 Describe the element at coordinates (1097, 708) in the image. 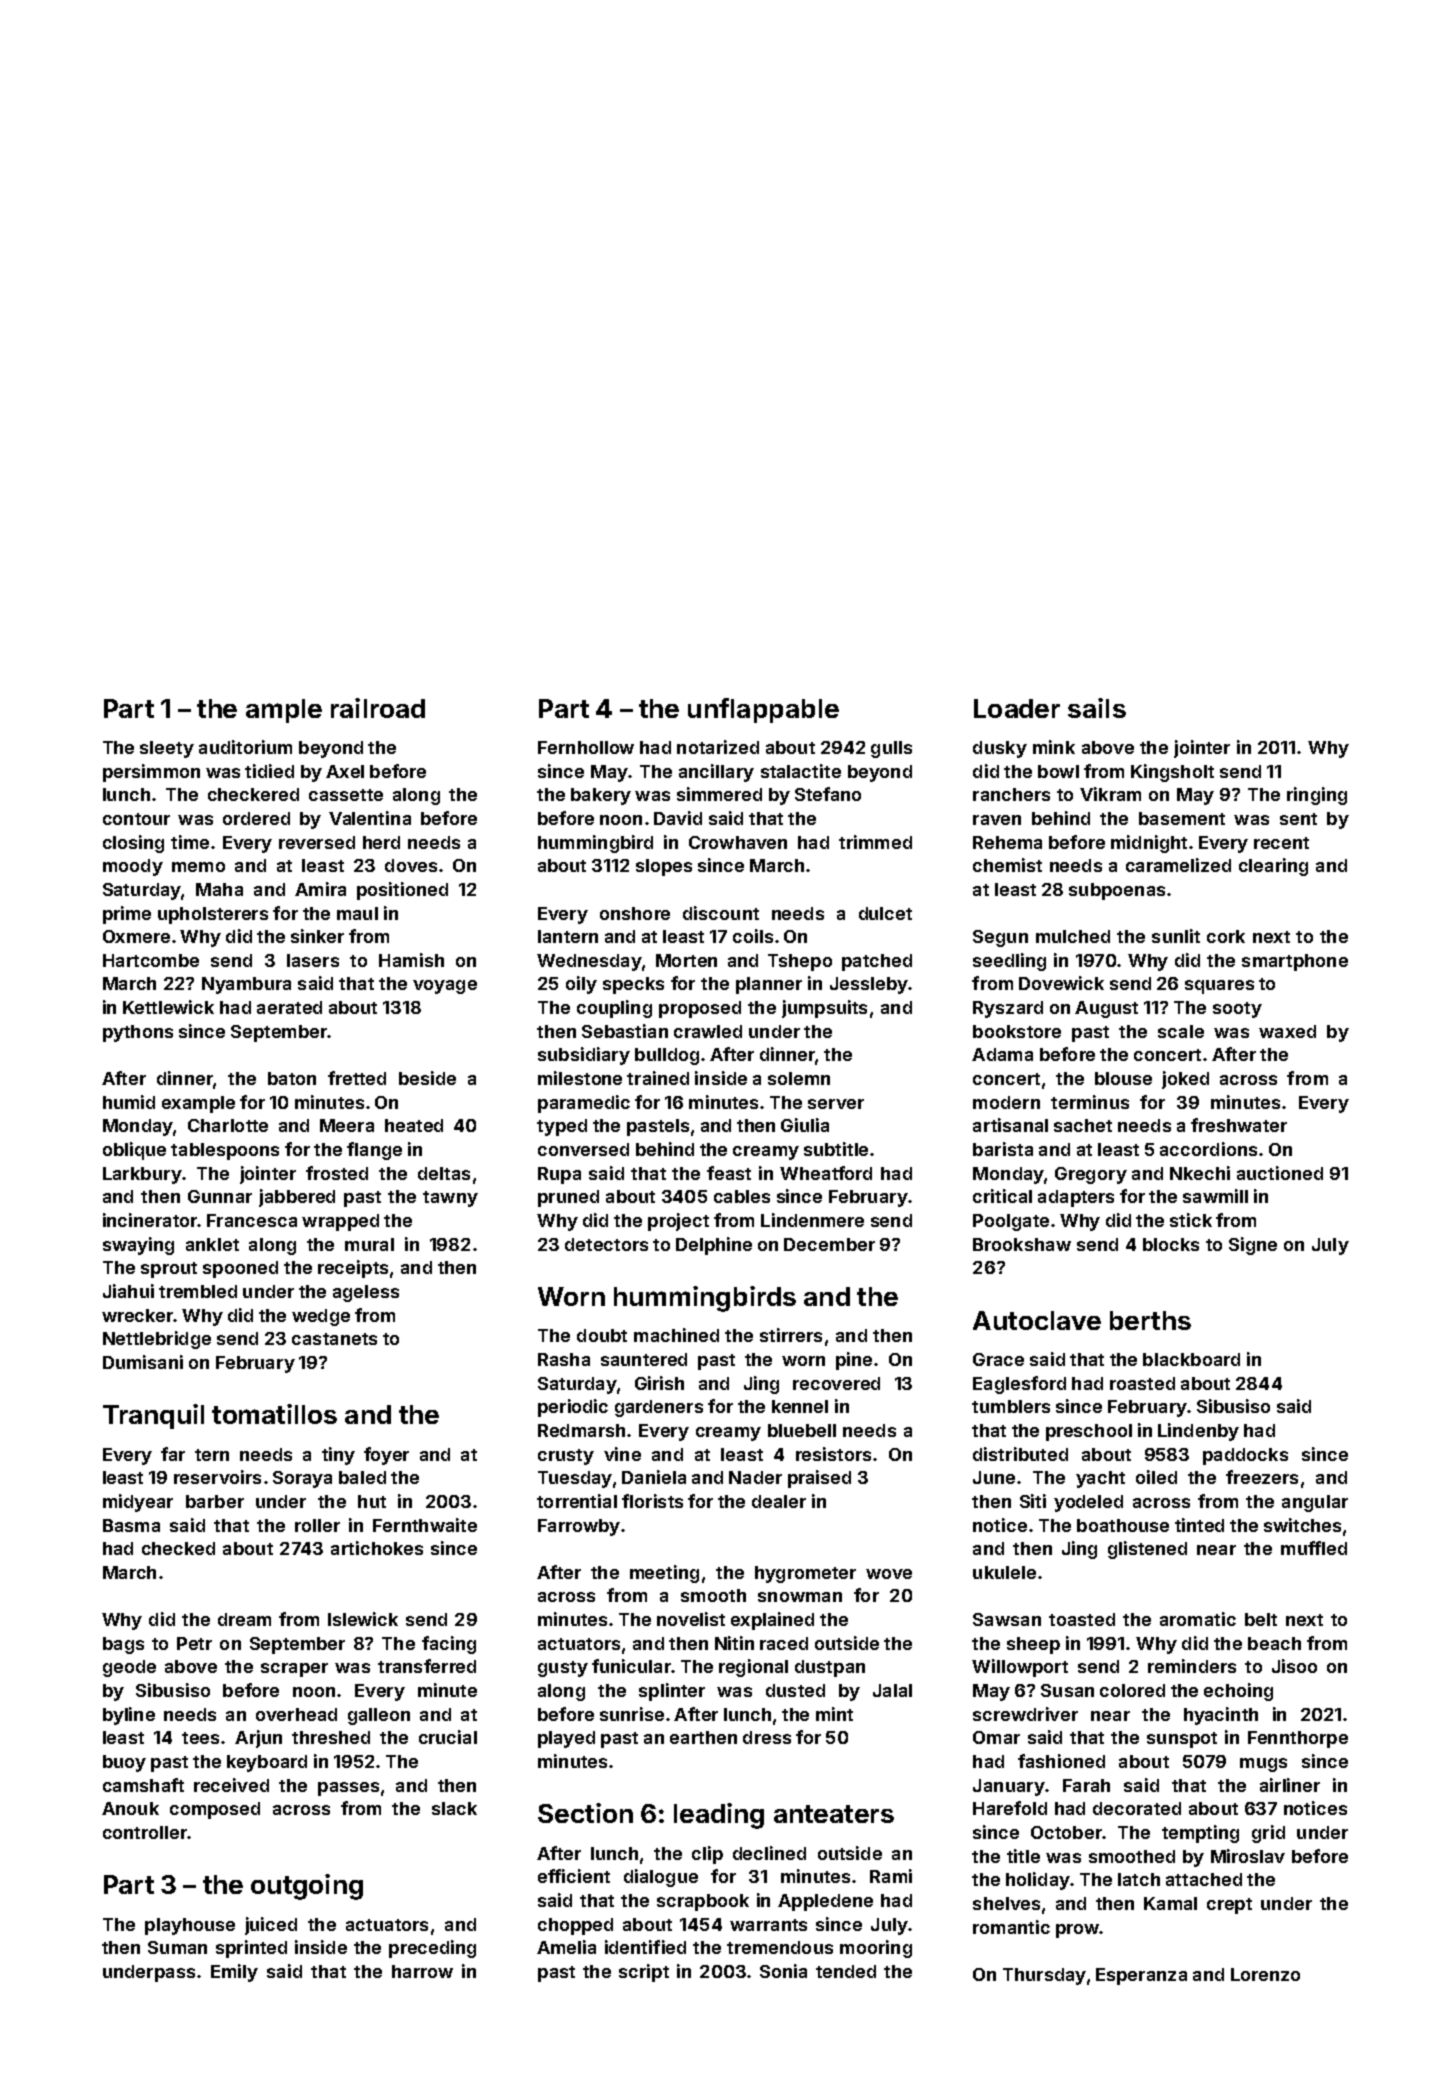

I see `sails` at that location.
